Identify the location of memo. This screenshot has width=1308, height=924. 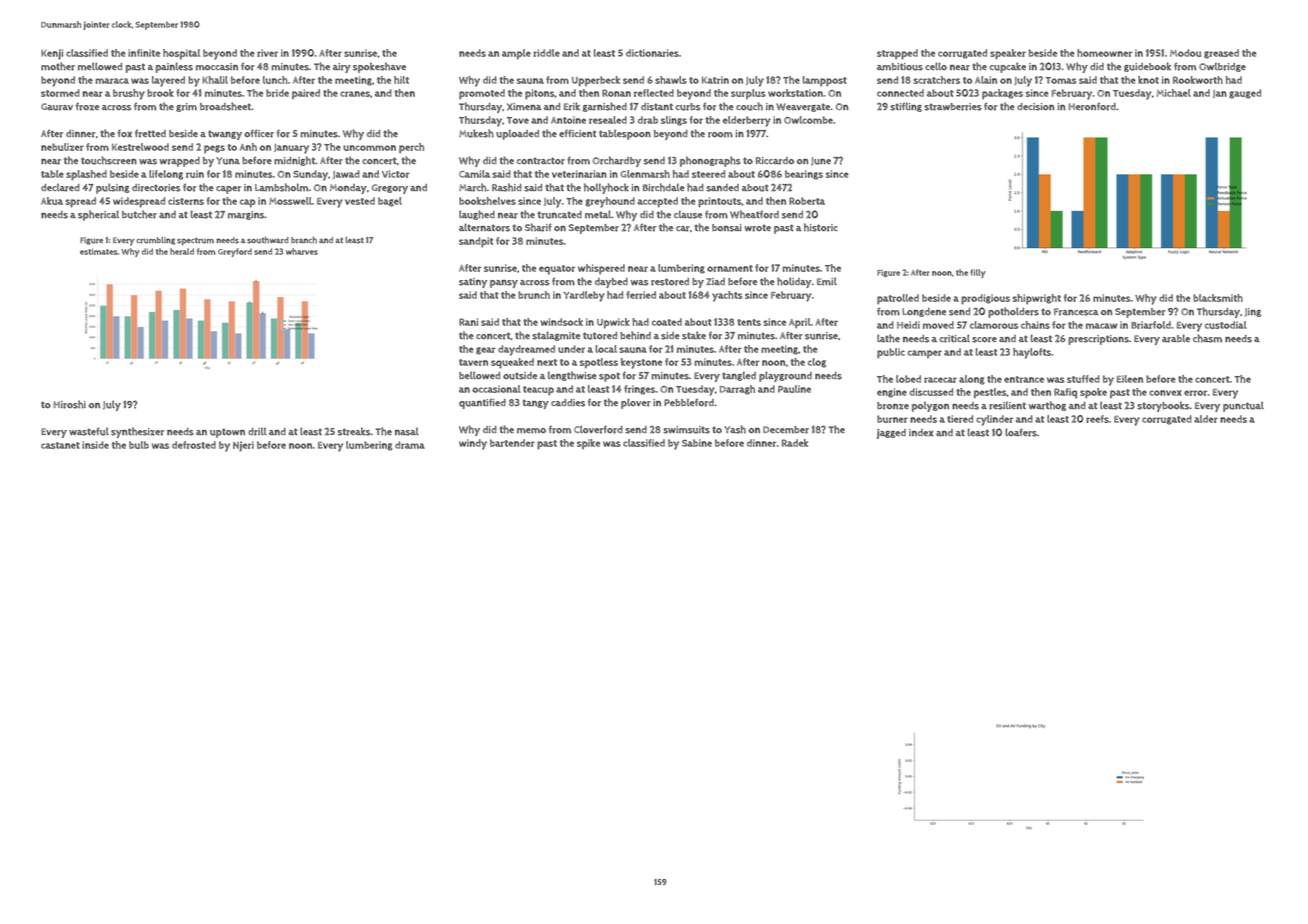
(531, 431).
